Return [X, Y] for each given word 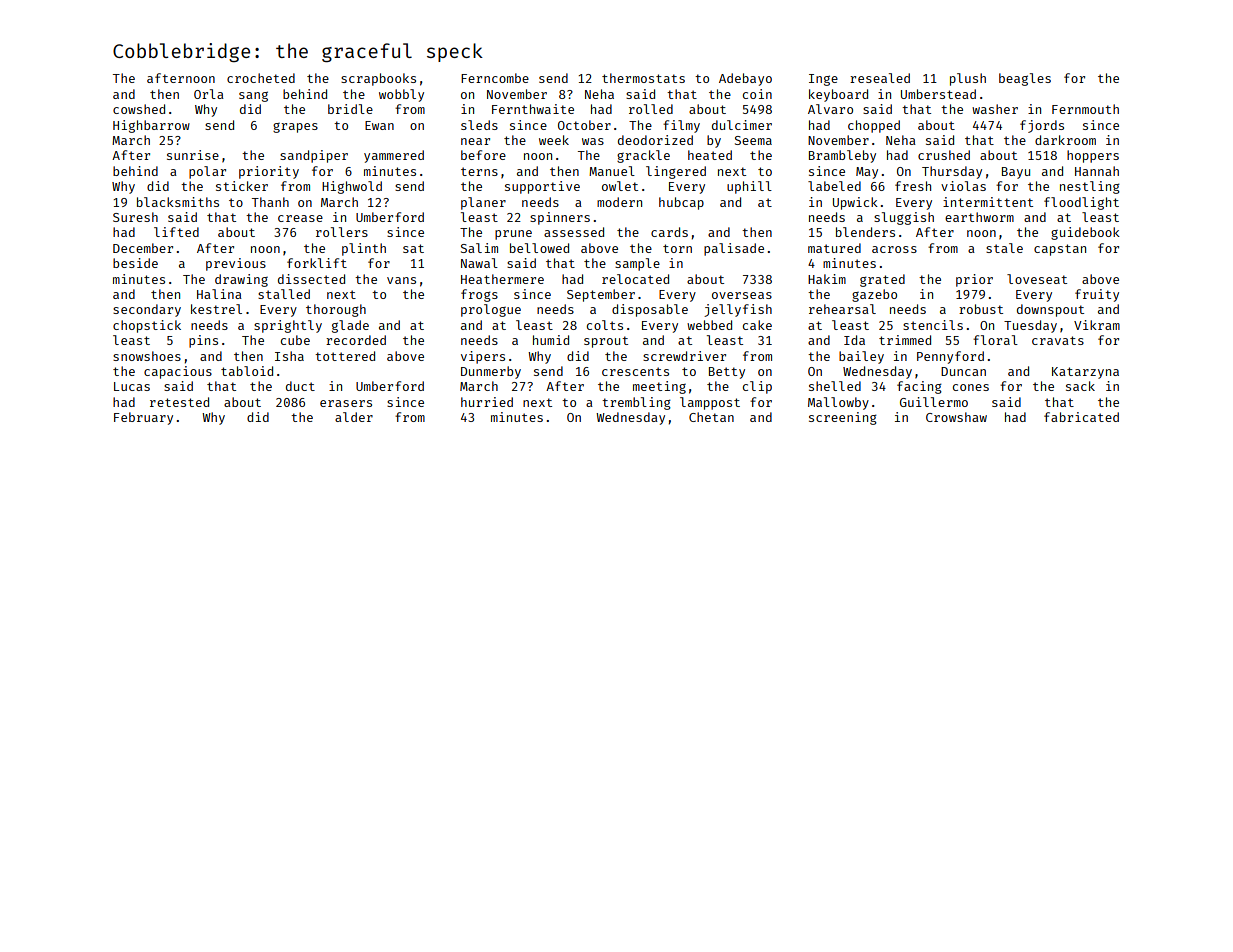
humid [551, 340]
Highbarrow [151, 126]
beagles [1025, 79]
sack [1080, 386]
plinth [364, 249]
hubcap [681, 203]
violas [963, 186]
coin [757, 94]
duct [300, 386]
